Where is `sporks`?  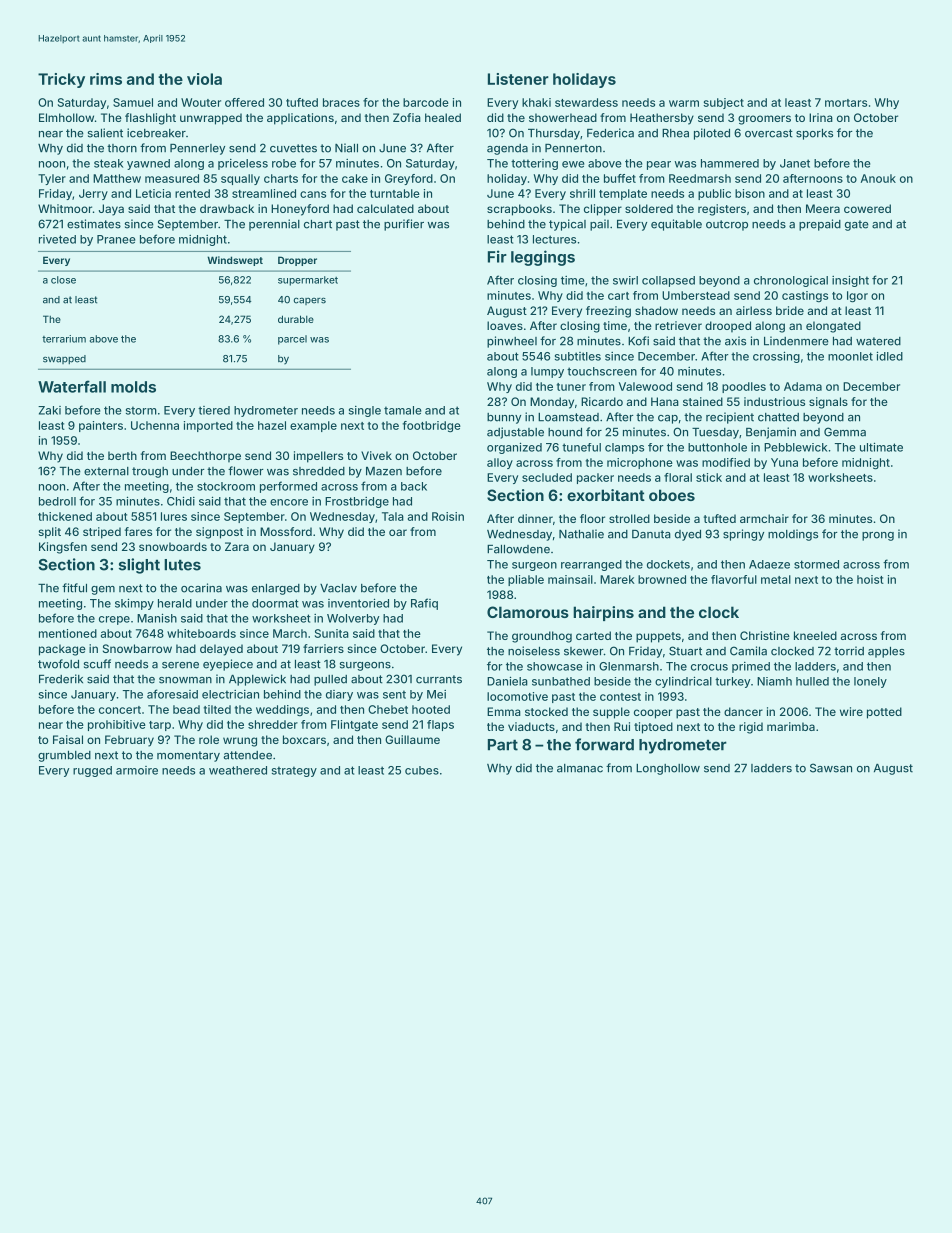 sporks is located at coordinates (814, 134).
